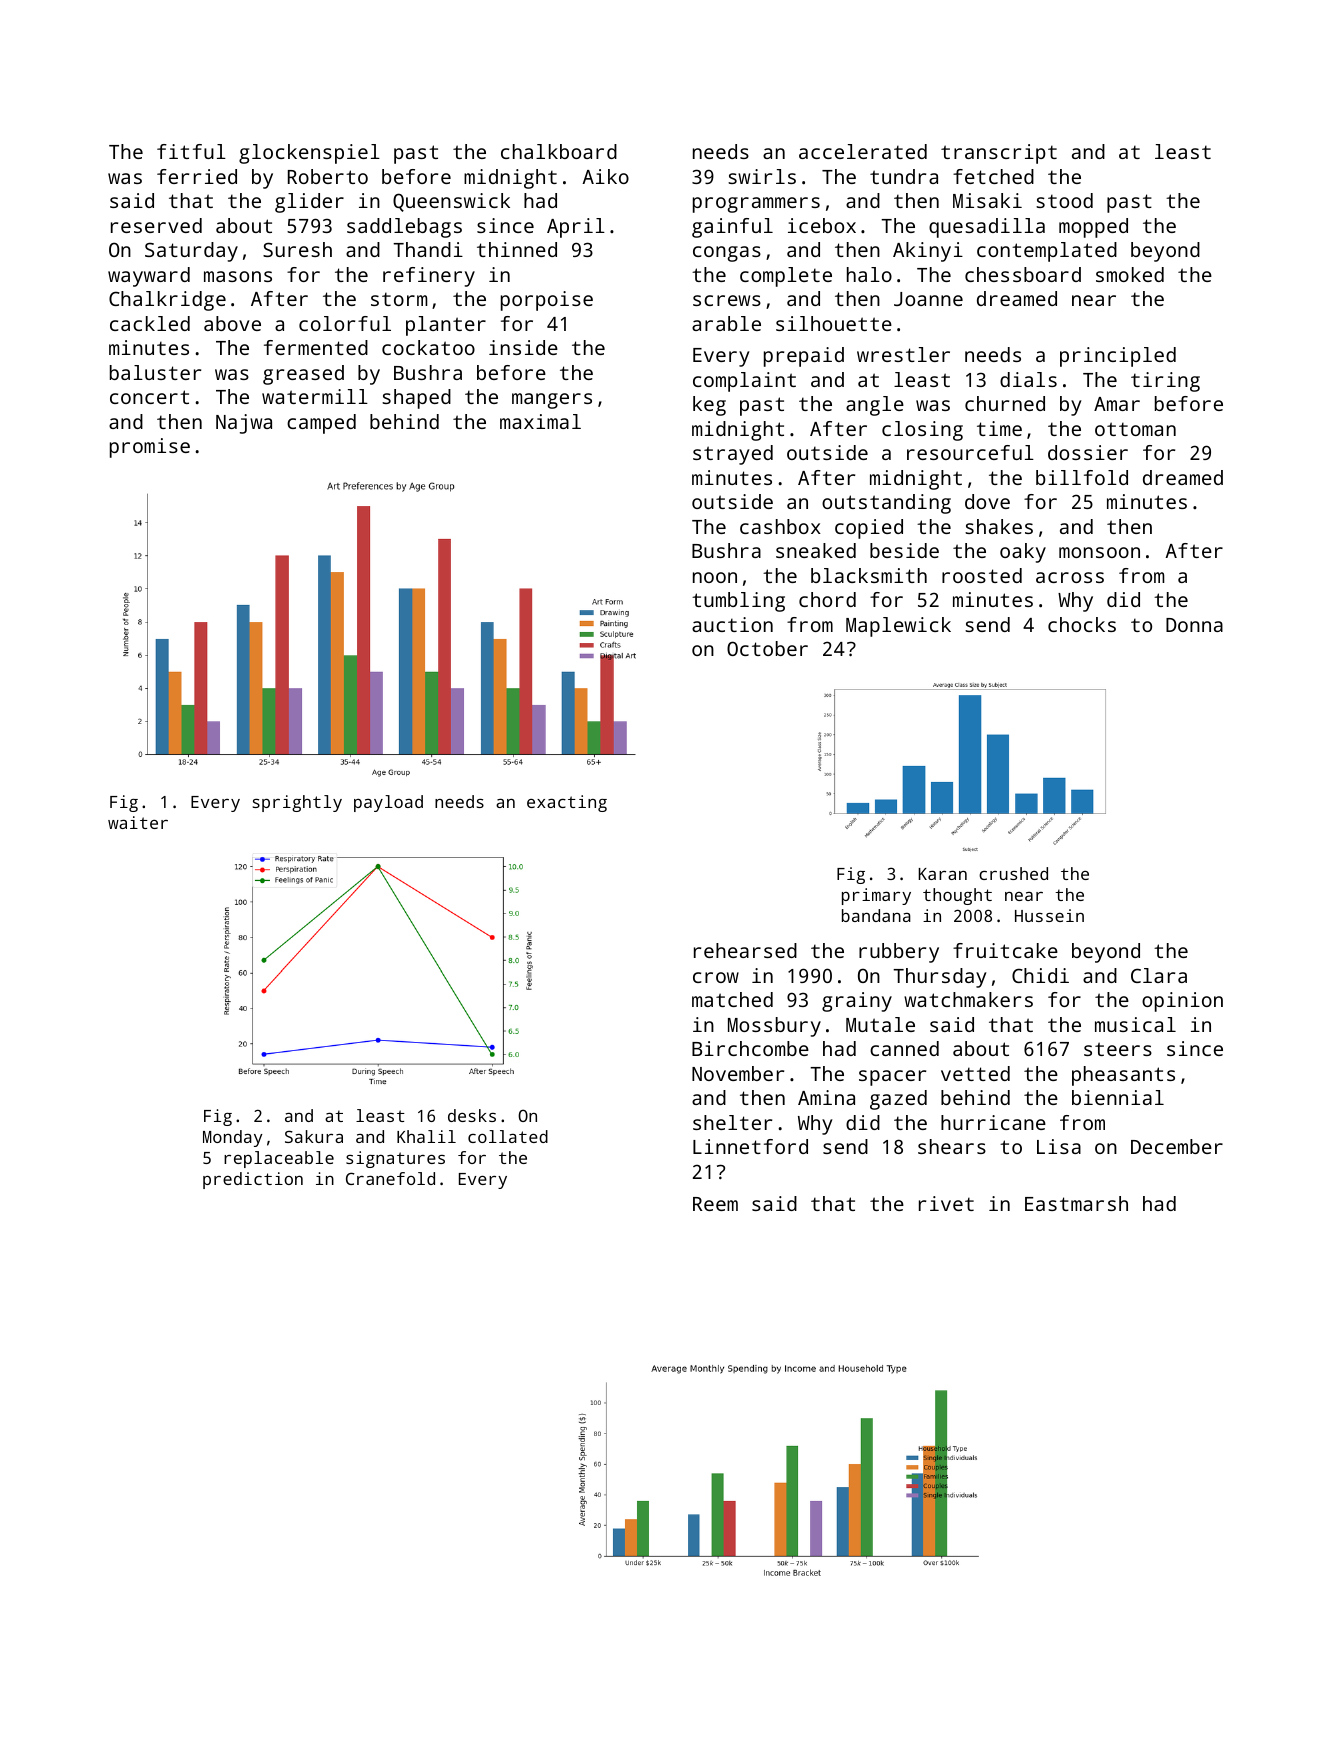 This screenshot has width=1343, height=1738. I want to click on swirls, so click(762, 176).
